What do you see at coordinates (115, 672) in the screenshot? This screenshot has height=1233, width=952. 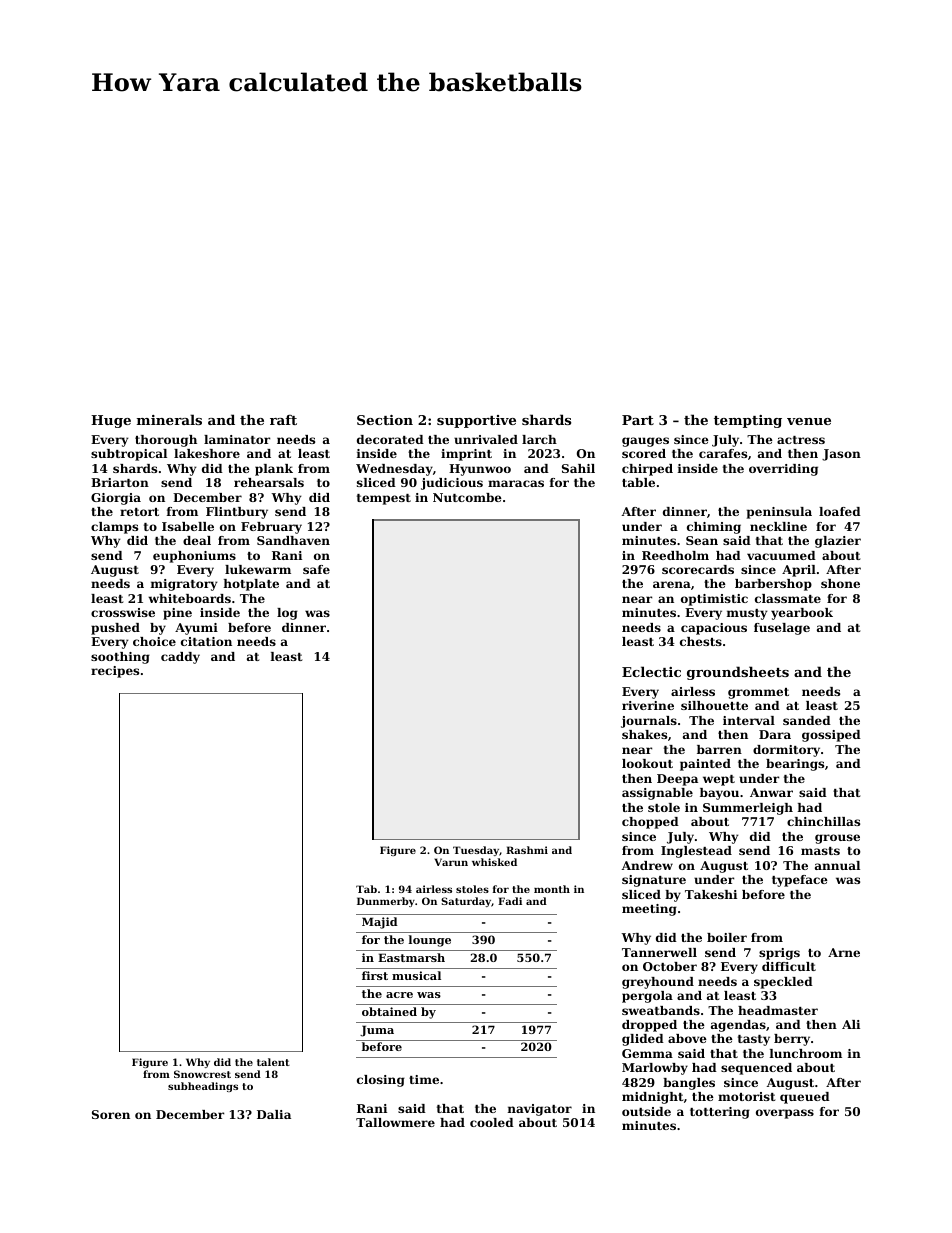 I see `recipes` at bounding box center [115, 672].
